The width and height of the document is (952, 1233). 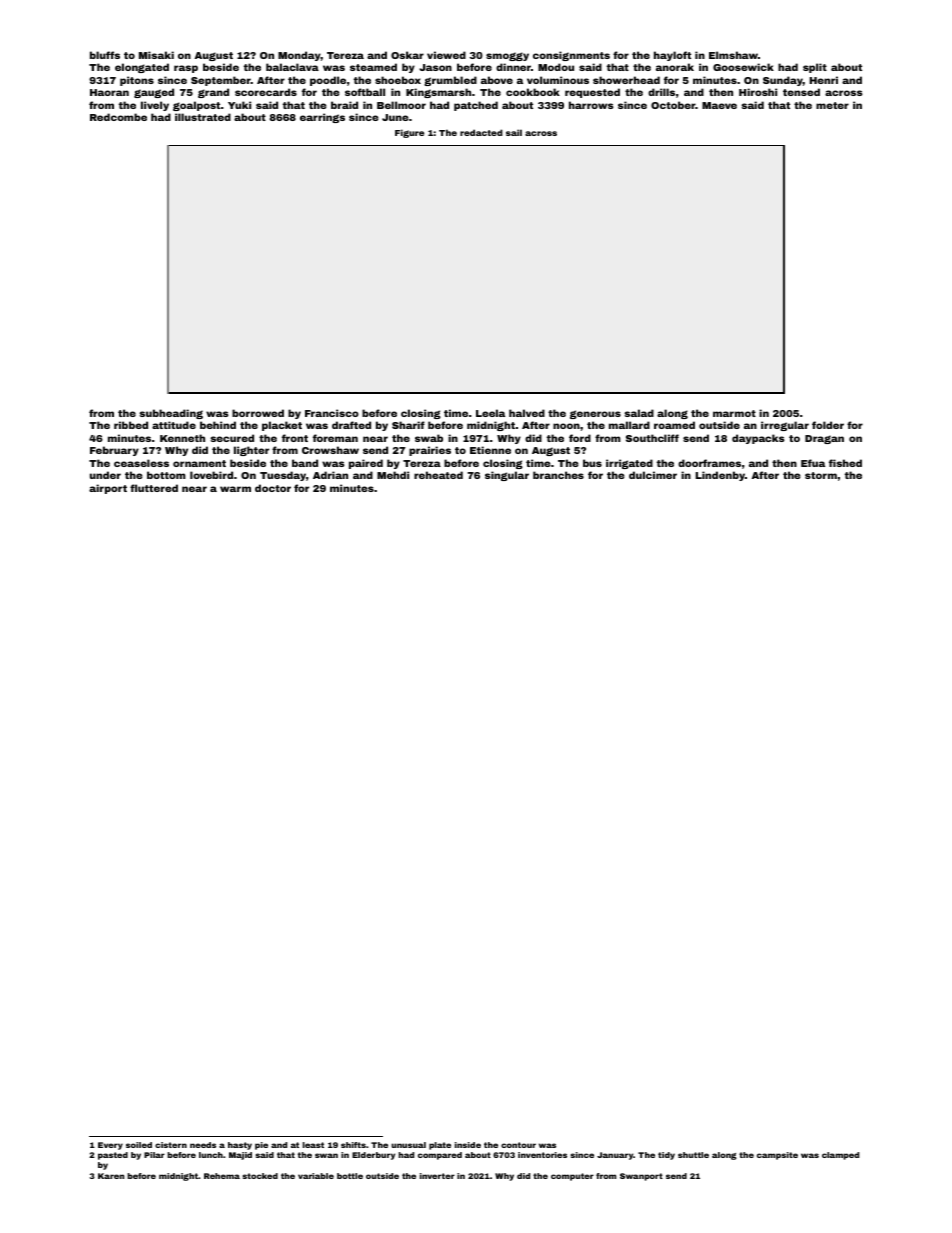 What do you see at coordinates (118, 117) in the document?
I see `Redcombe` at bounding box center [118, 117].
